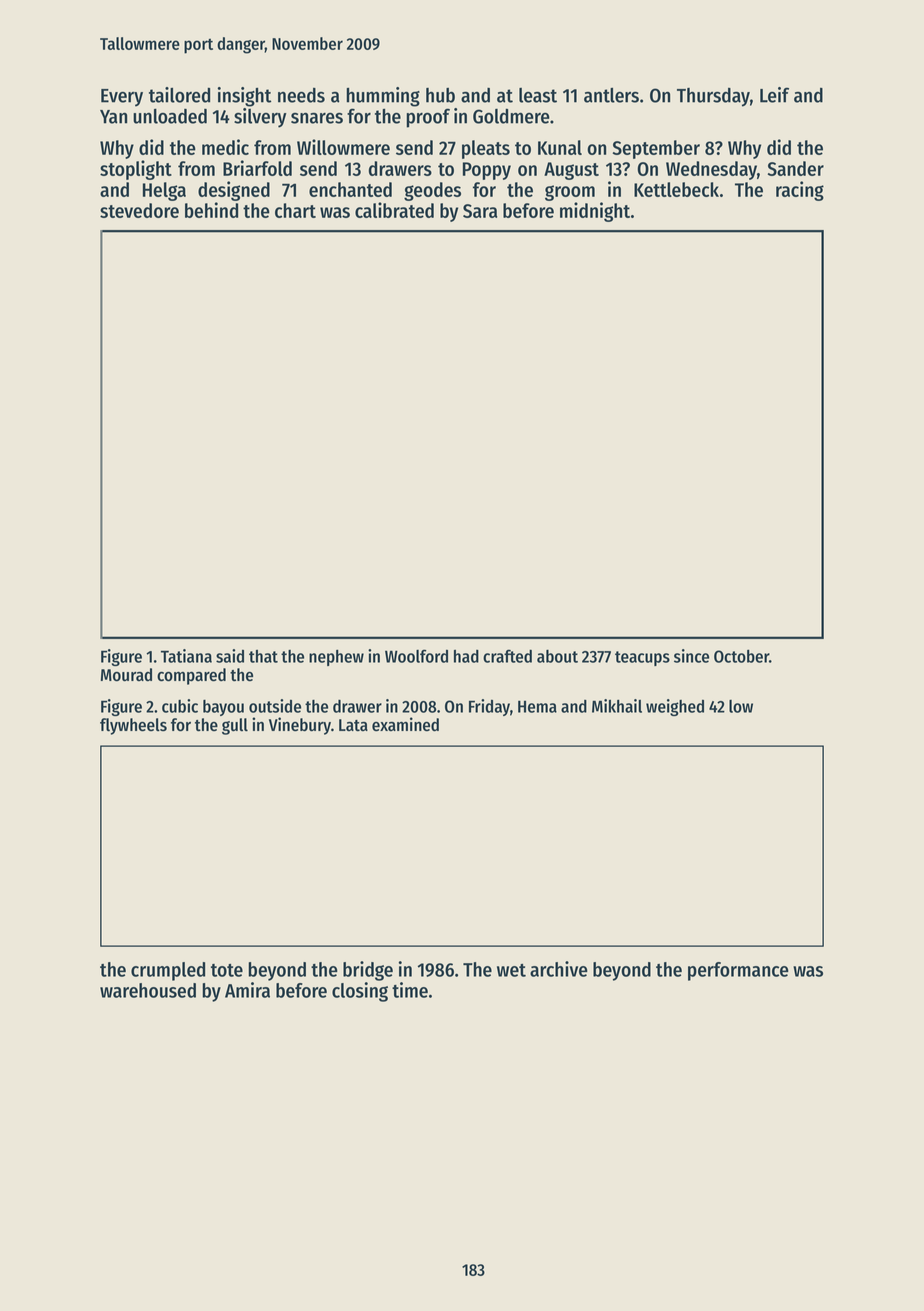  I want to click on humming, so click(383, 97).
